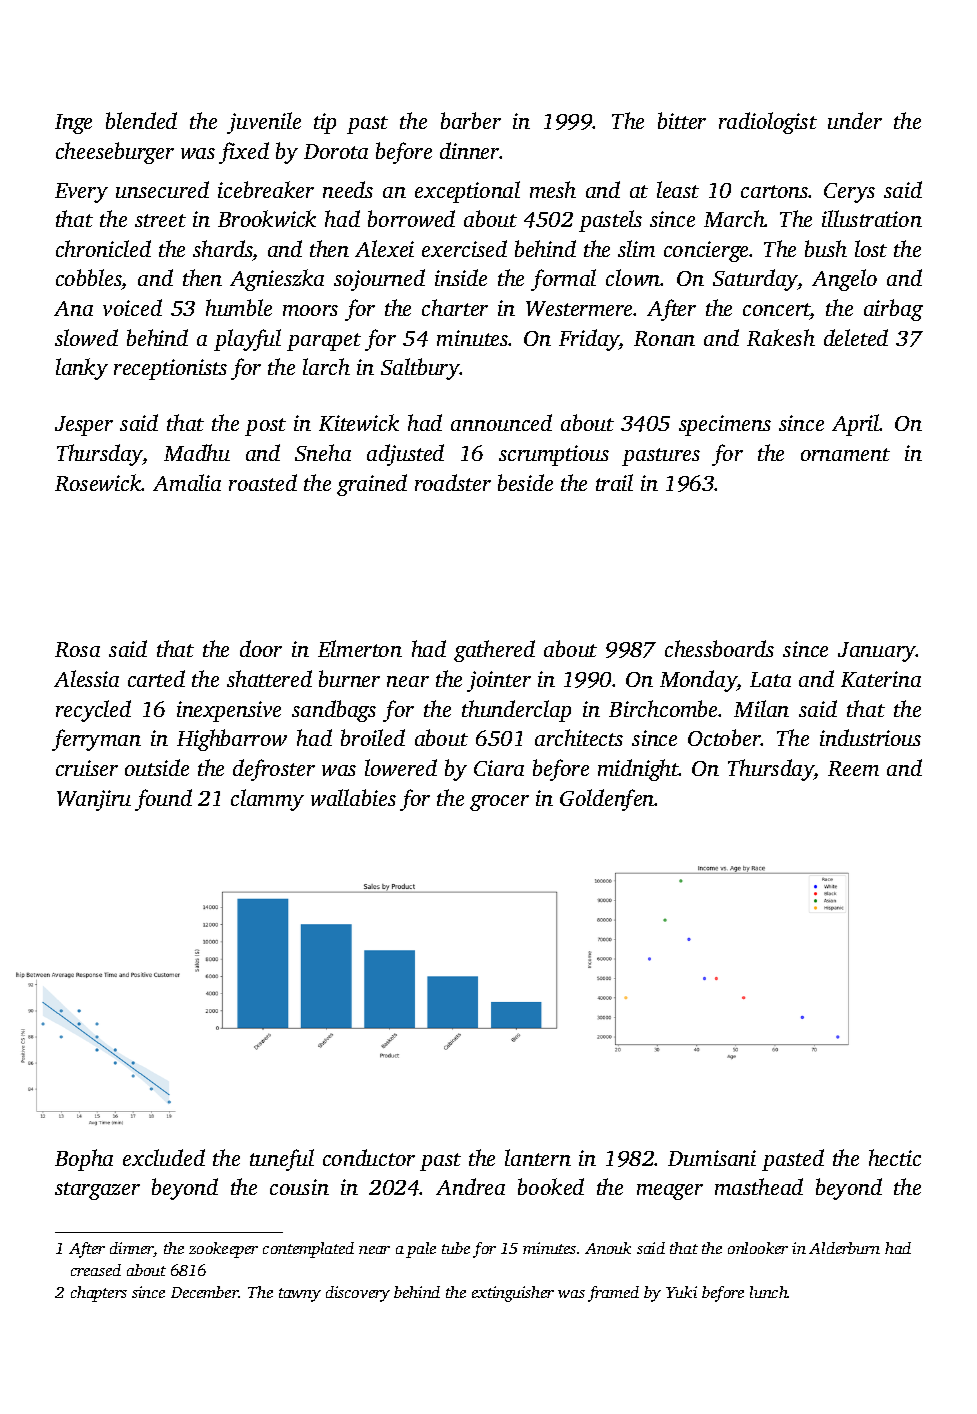  What do you see at coordinates (84, 426) in the image?
I see `Jesper` at bounding box center [84, 426].
